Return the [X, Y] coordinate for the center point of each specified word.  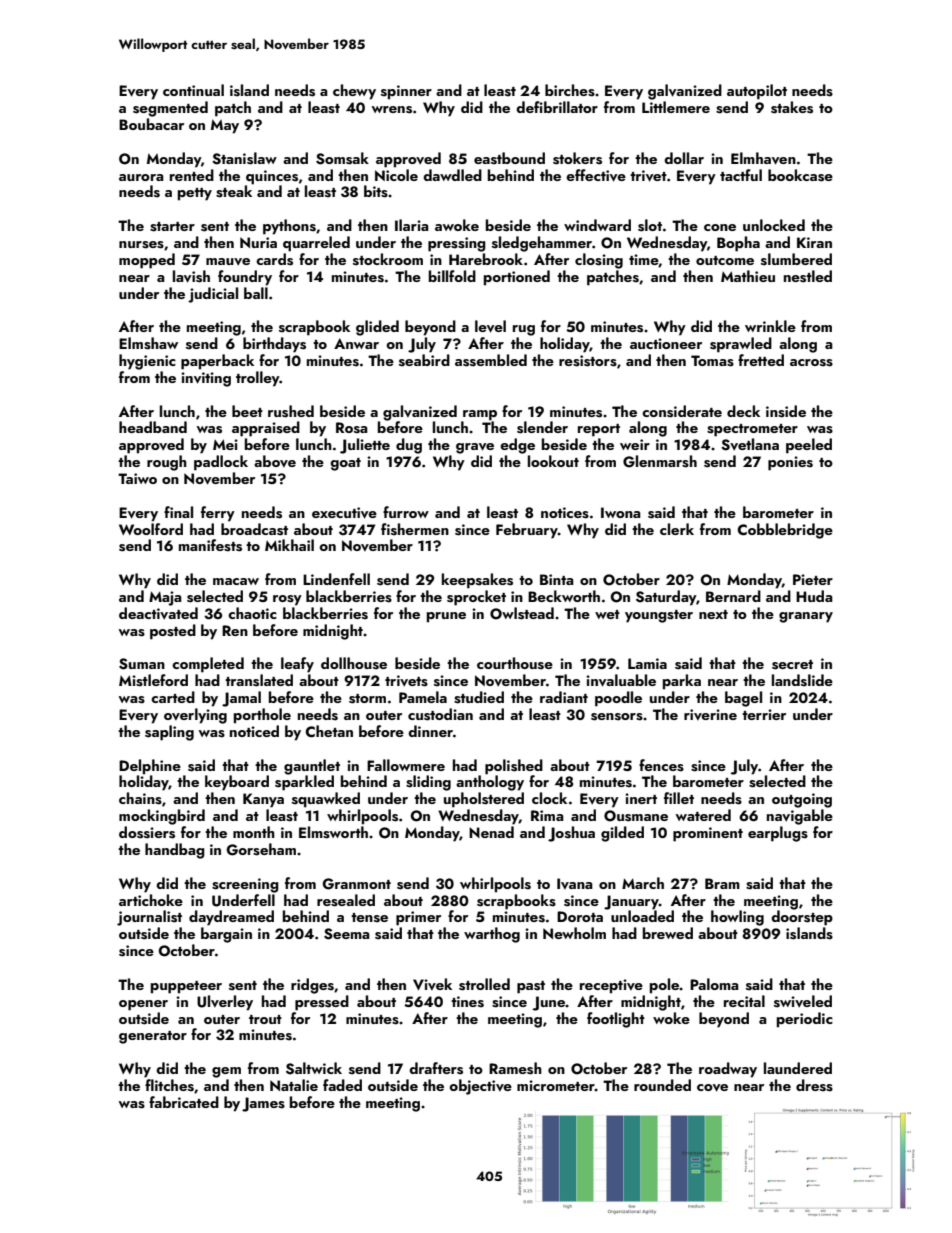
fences [661, 765]
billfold [452, 276]
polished [514, 767]
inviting [206, 379]
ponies [790, 463]
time [643, 259]
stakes [792, 107]
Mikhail [289, 545]
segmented [170, 109]
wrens [391, 110]
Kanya [263, 800]
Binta [557, 579]
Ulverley [225, 1003]
